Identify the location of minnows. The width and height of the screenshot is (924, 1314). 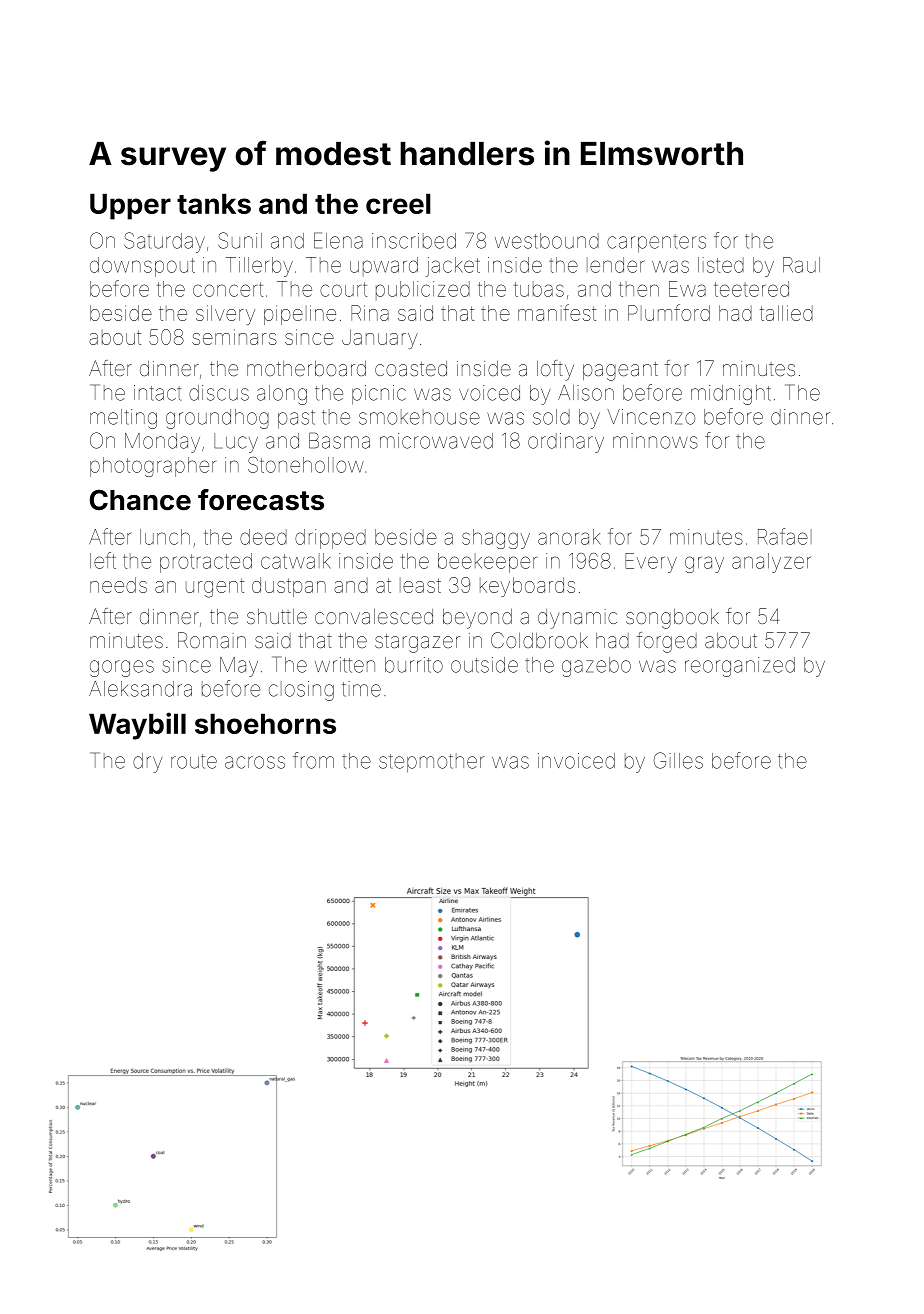
(655, 441).
